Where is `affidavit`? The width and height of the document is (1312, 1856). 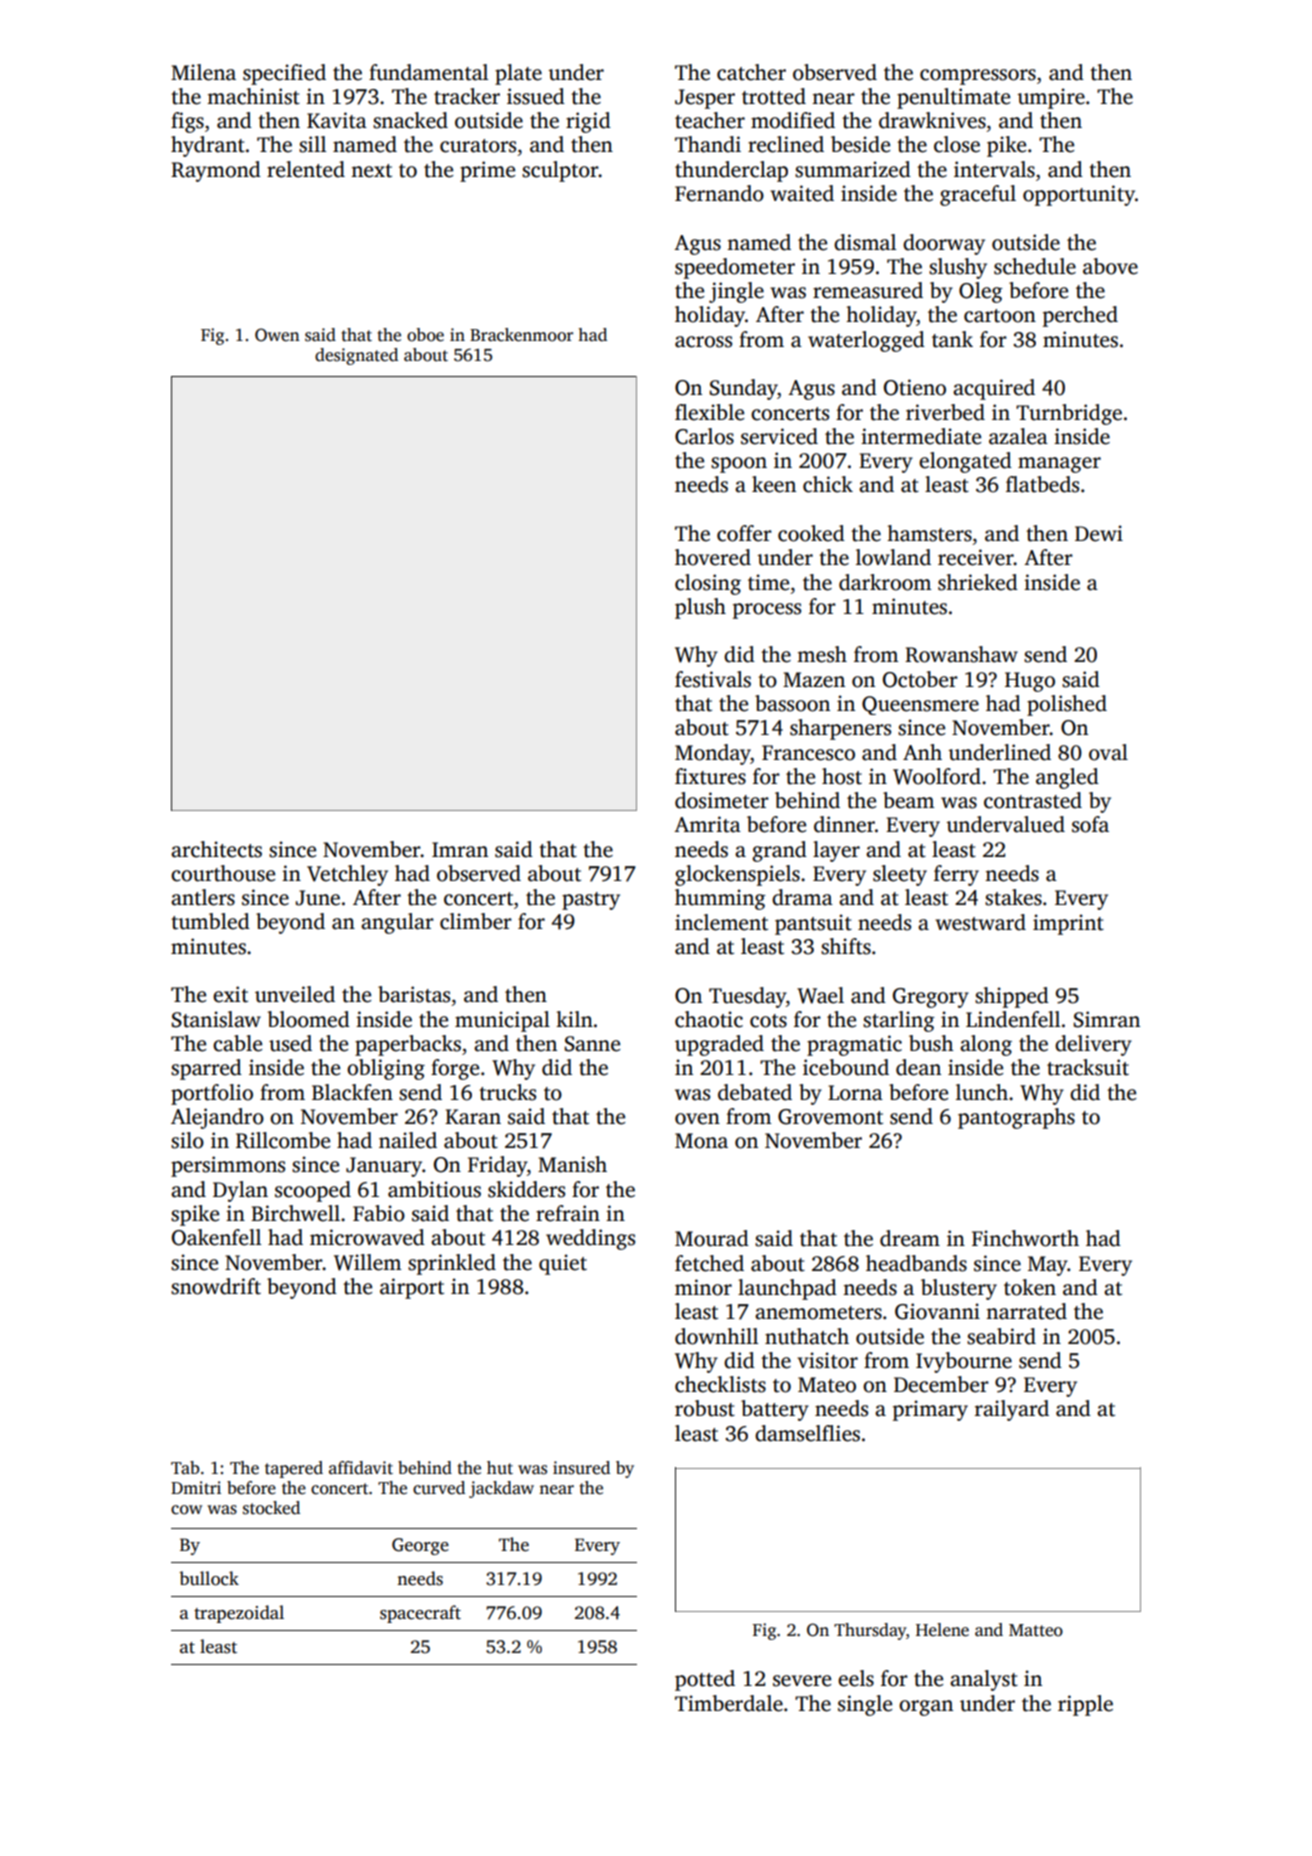 affidavit is located at coordinates (361, 1468).
